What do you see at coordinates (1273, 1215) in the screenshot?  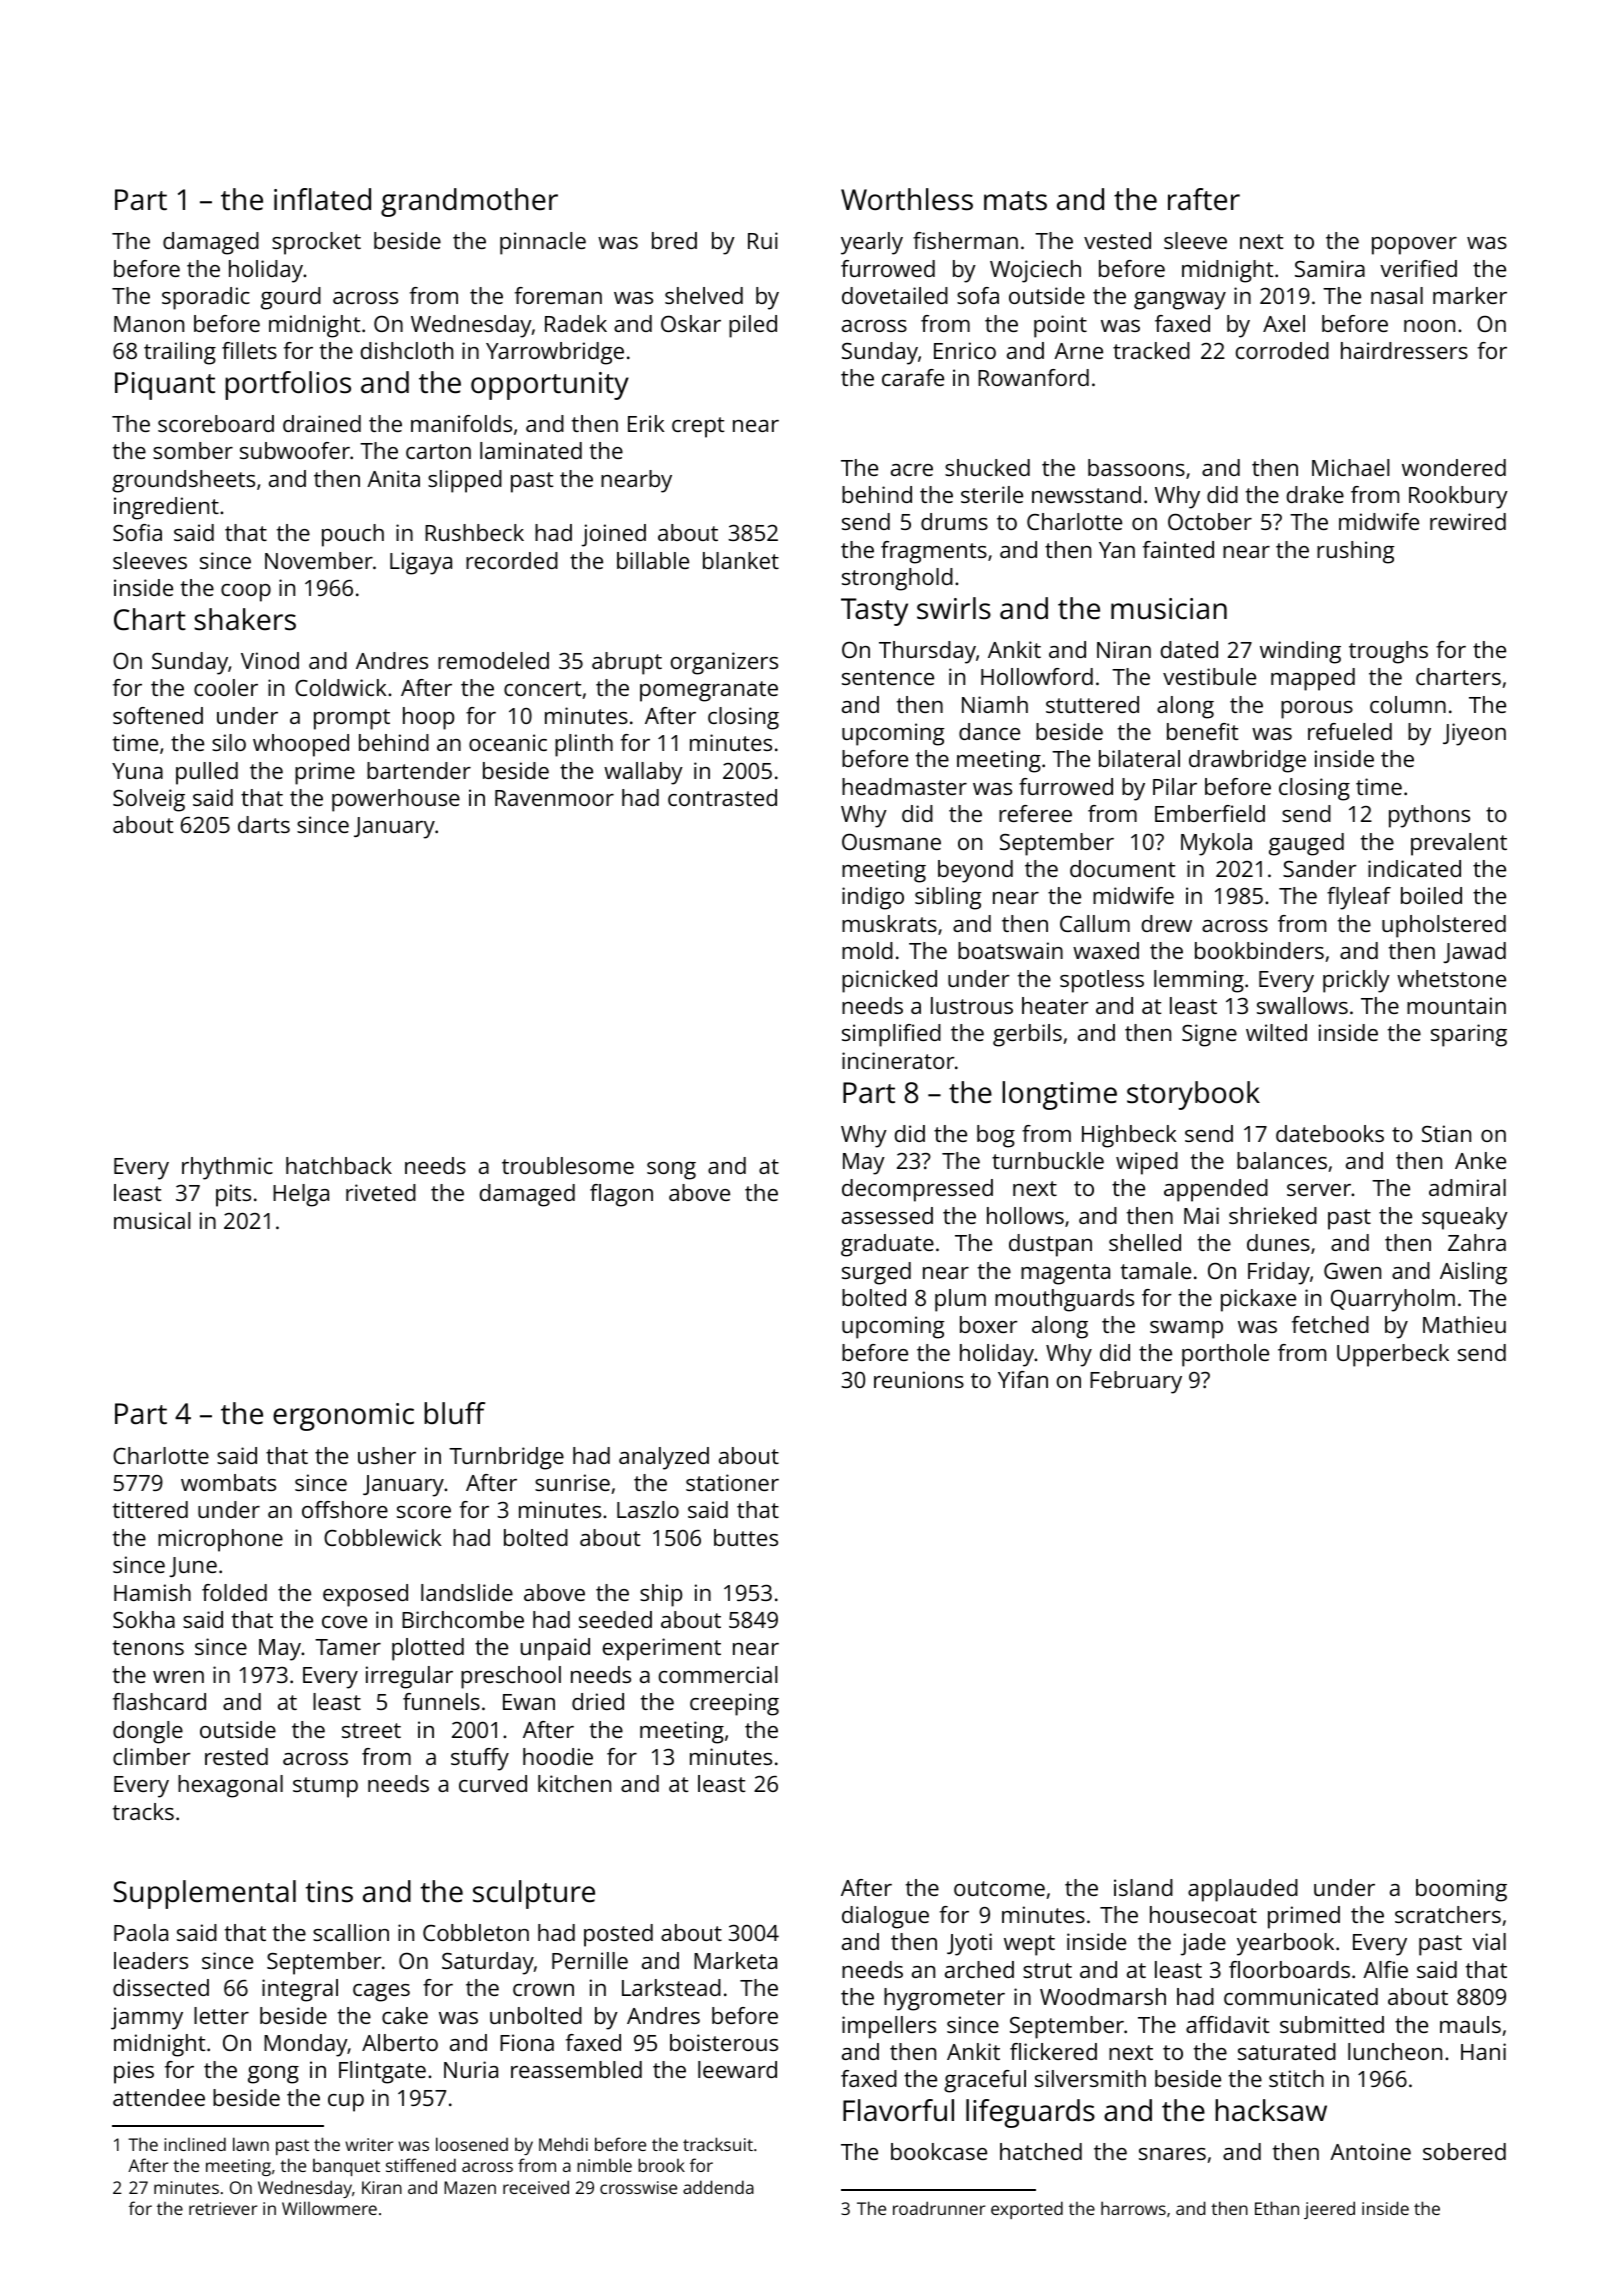 I see `shrieked` at bounding box center [1273, 1215].
